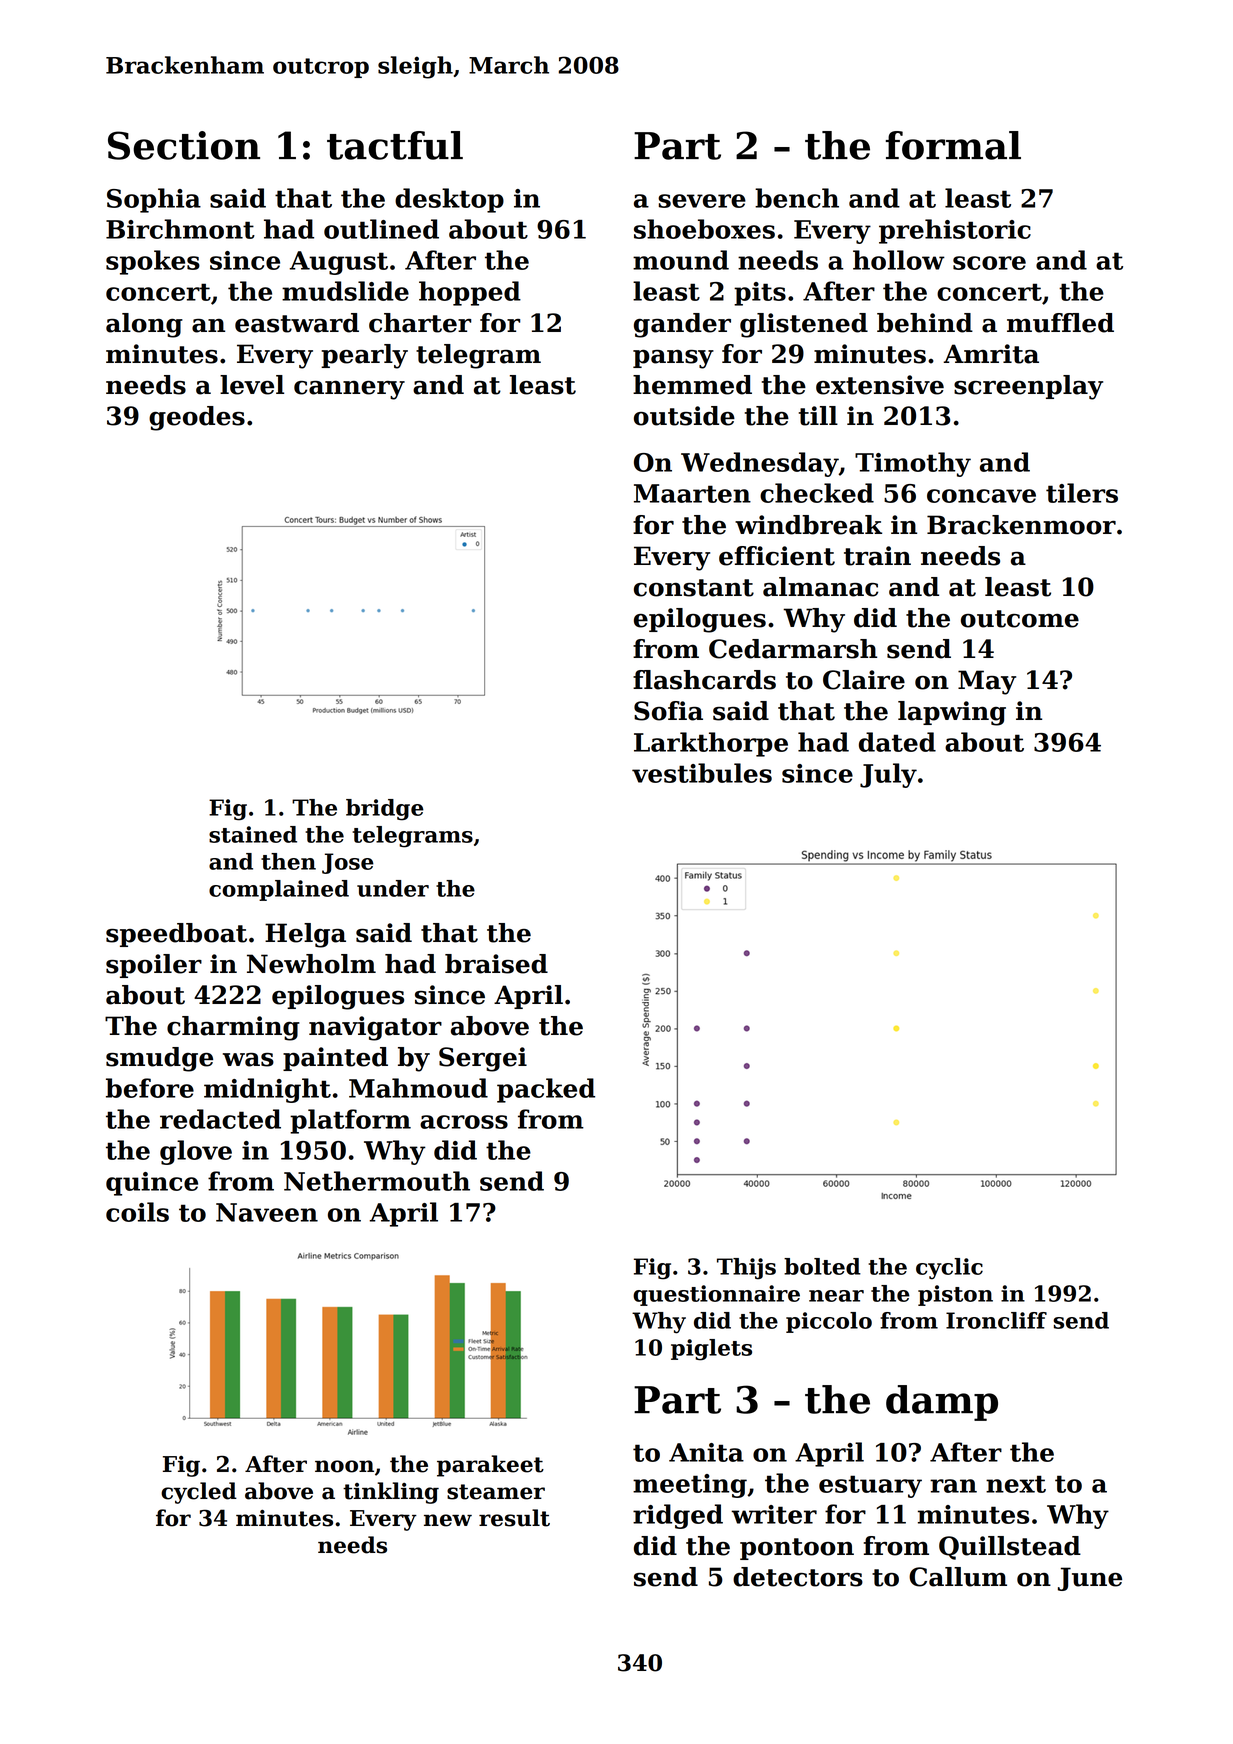  Describe the element at coordinates (154, 966) in the screenshot. I see `spoiler` at that location.
